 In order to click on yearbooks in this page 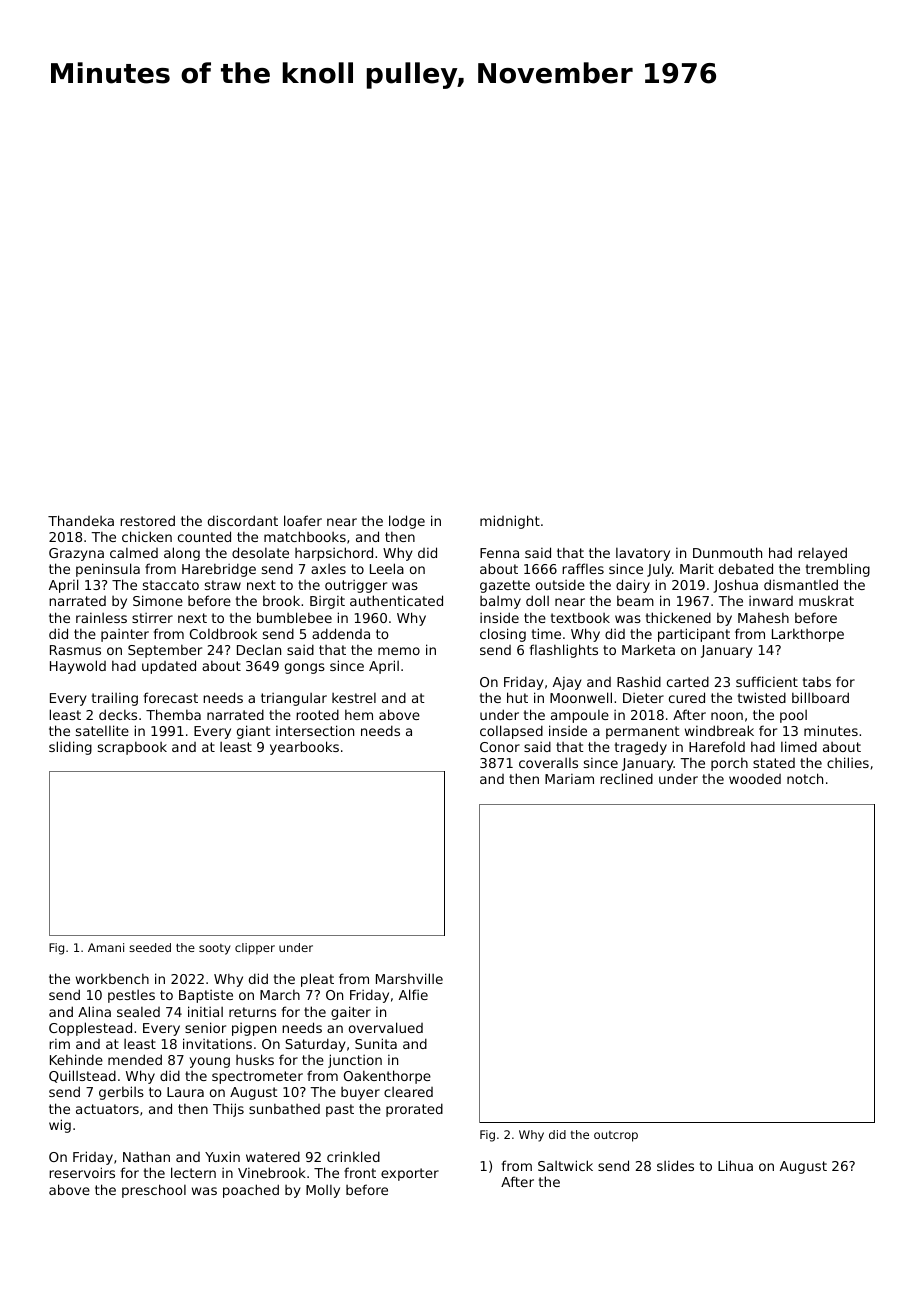, I will do `click(304, 748)`.
